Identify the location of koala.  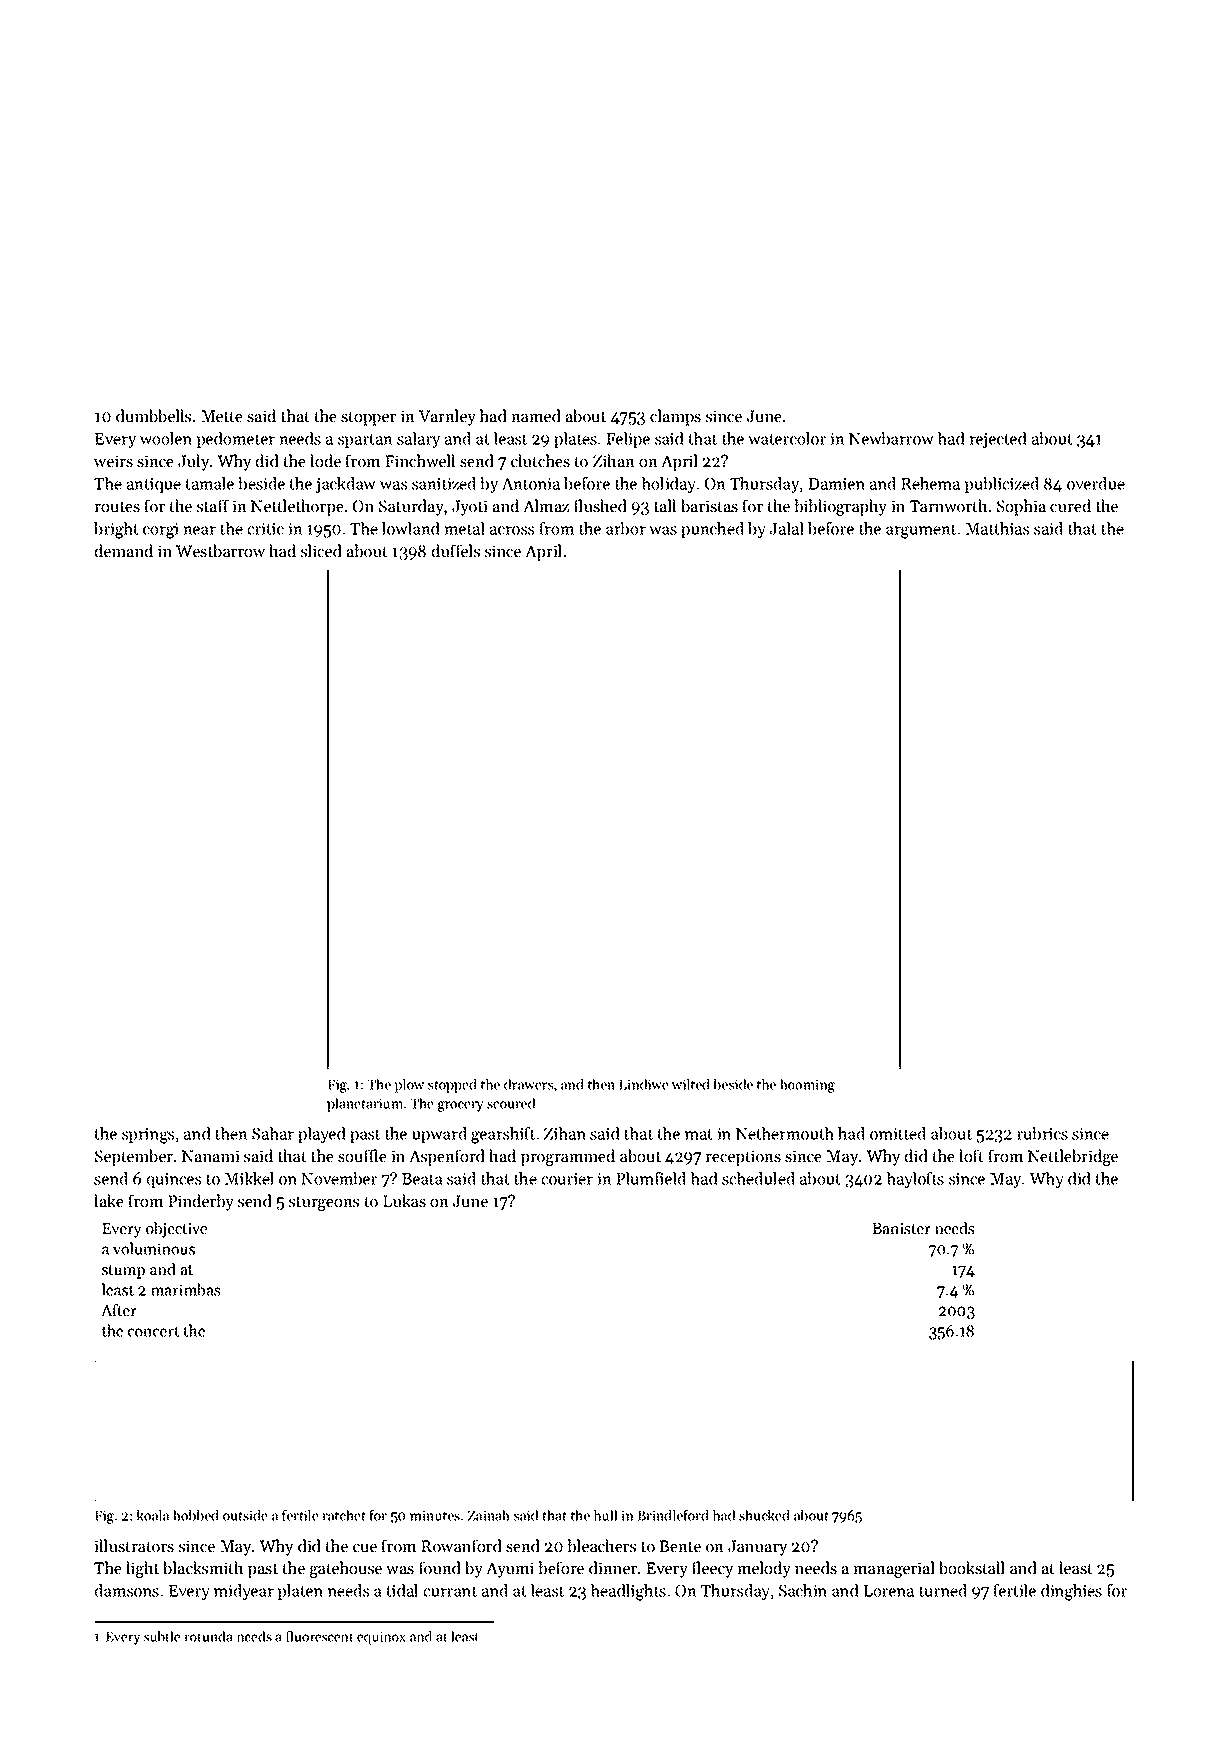
(153, 1515).
